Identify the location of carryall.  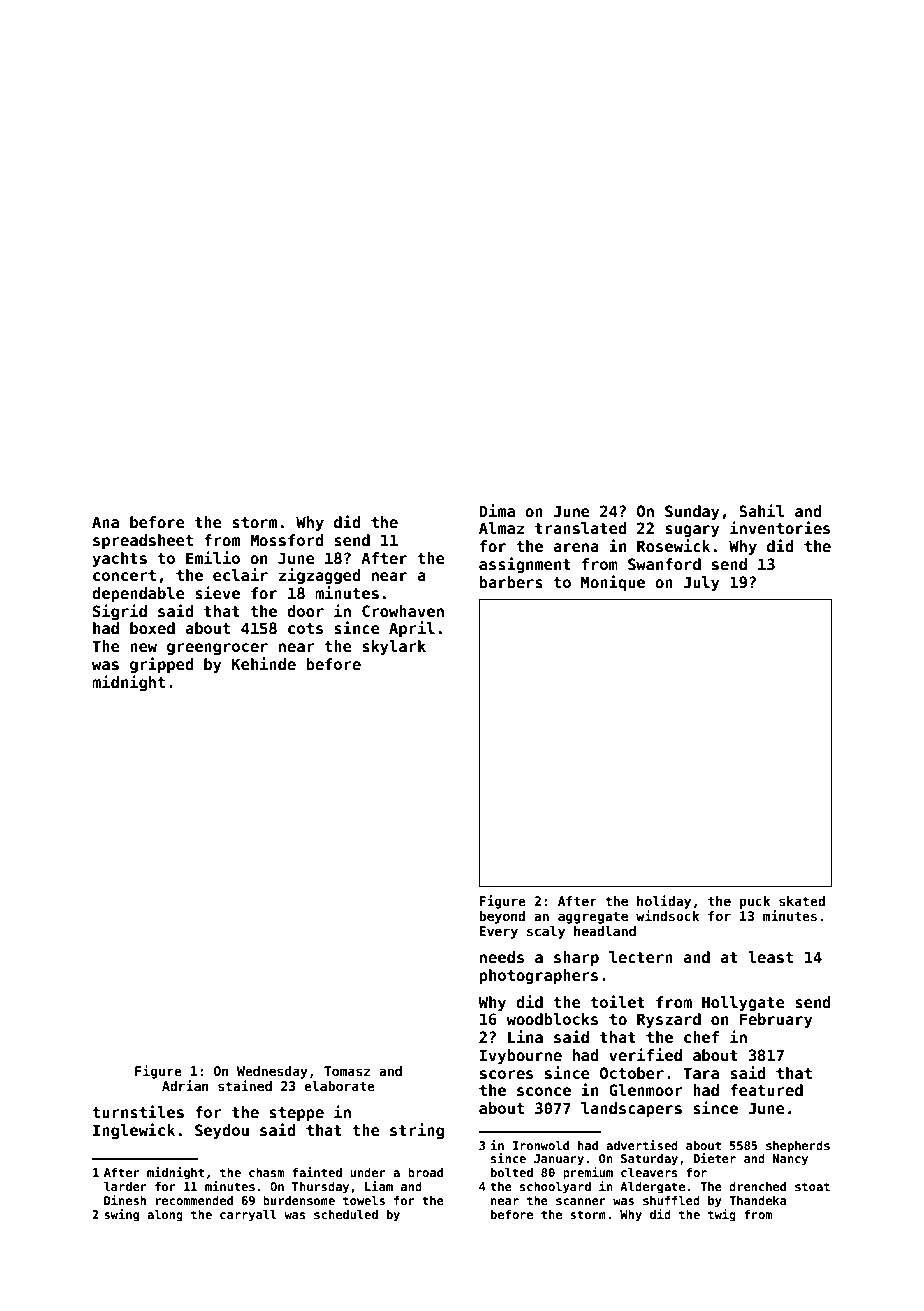
(248, 1216).
